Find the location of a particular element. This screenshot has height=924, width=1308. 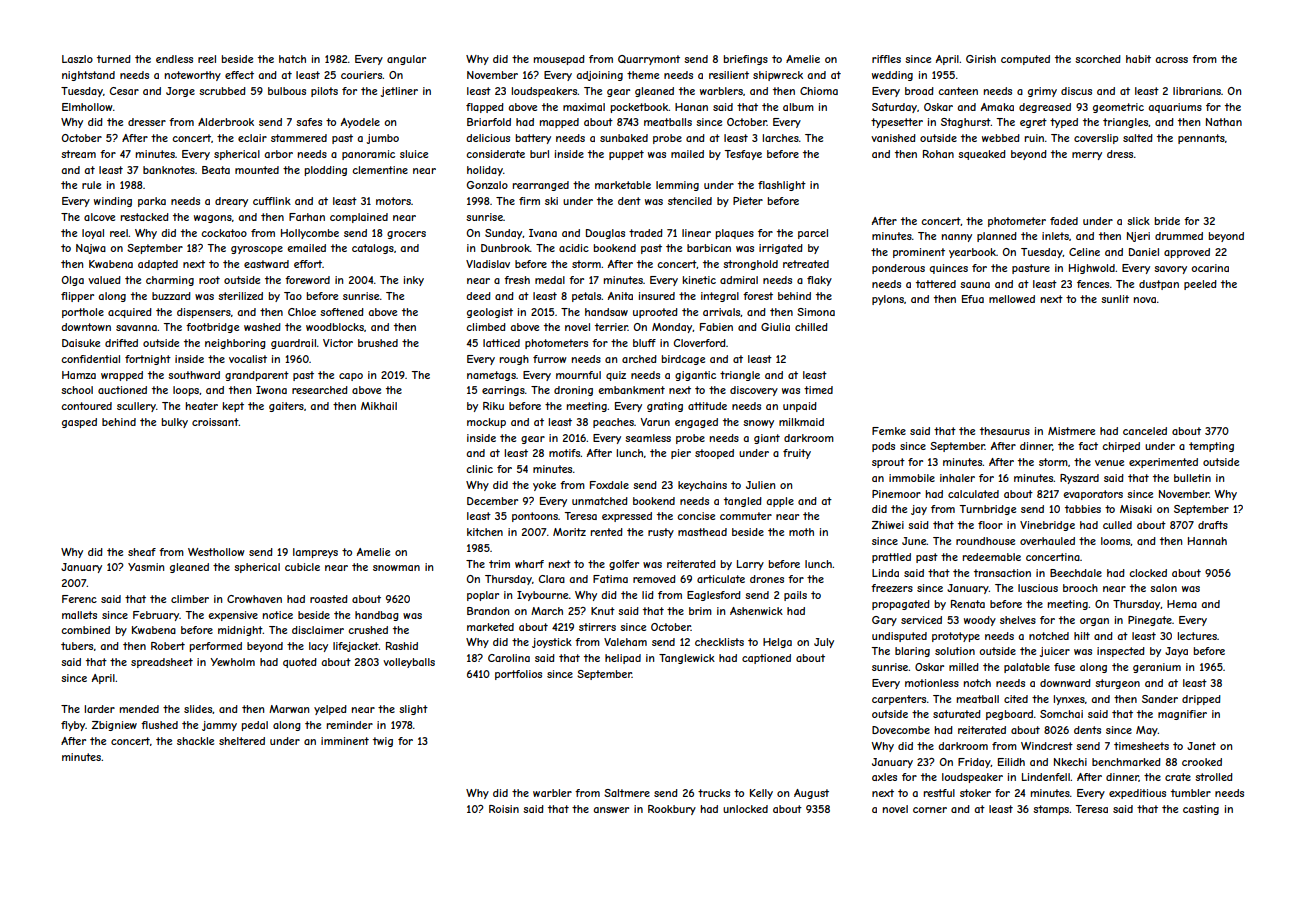

aquariums is located at coordinates (1175, 108).
